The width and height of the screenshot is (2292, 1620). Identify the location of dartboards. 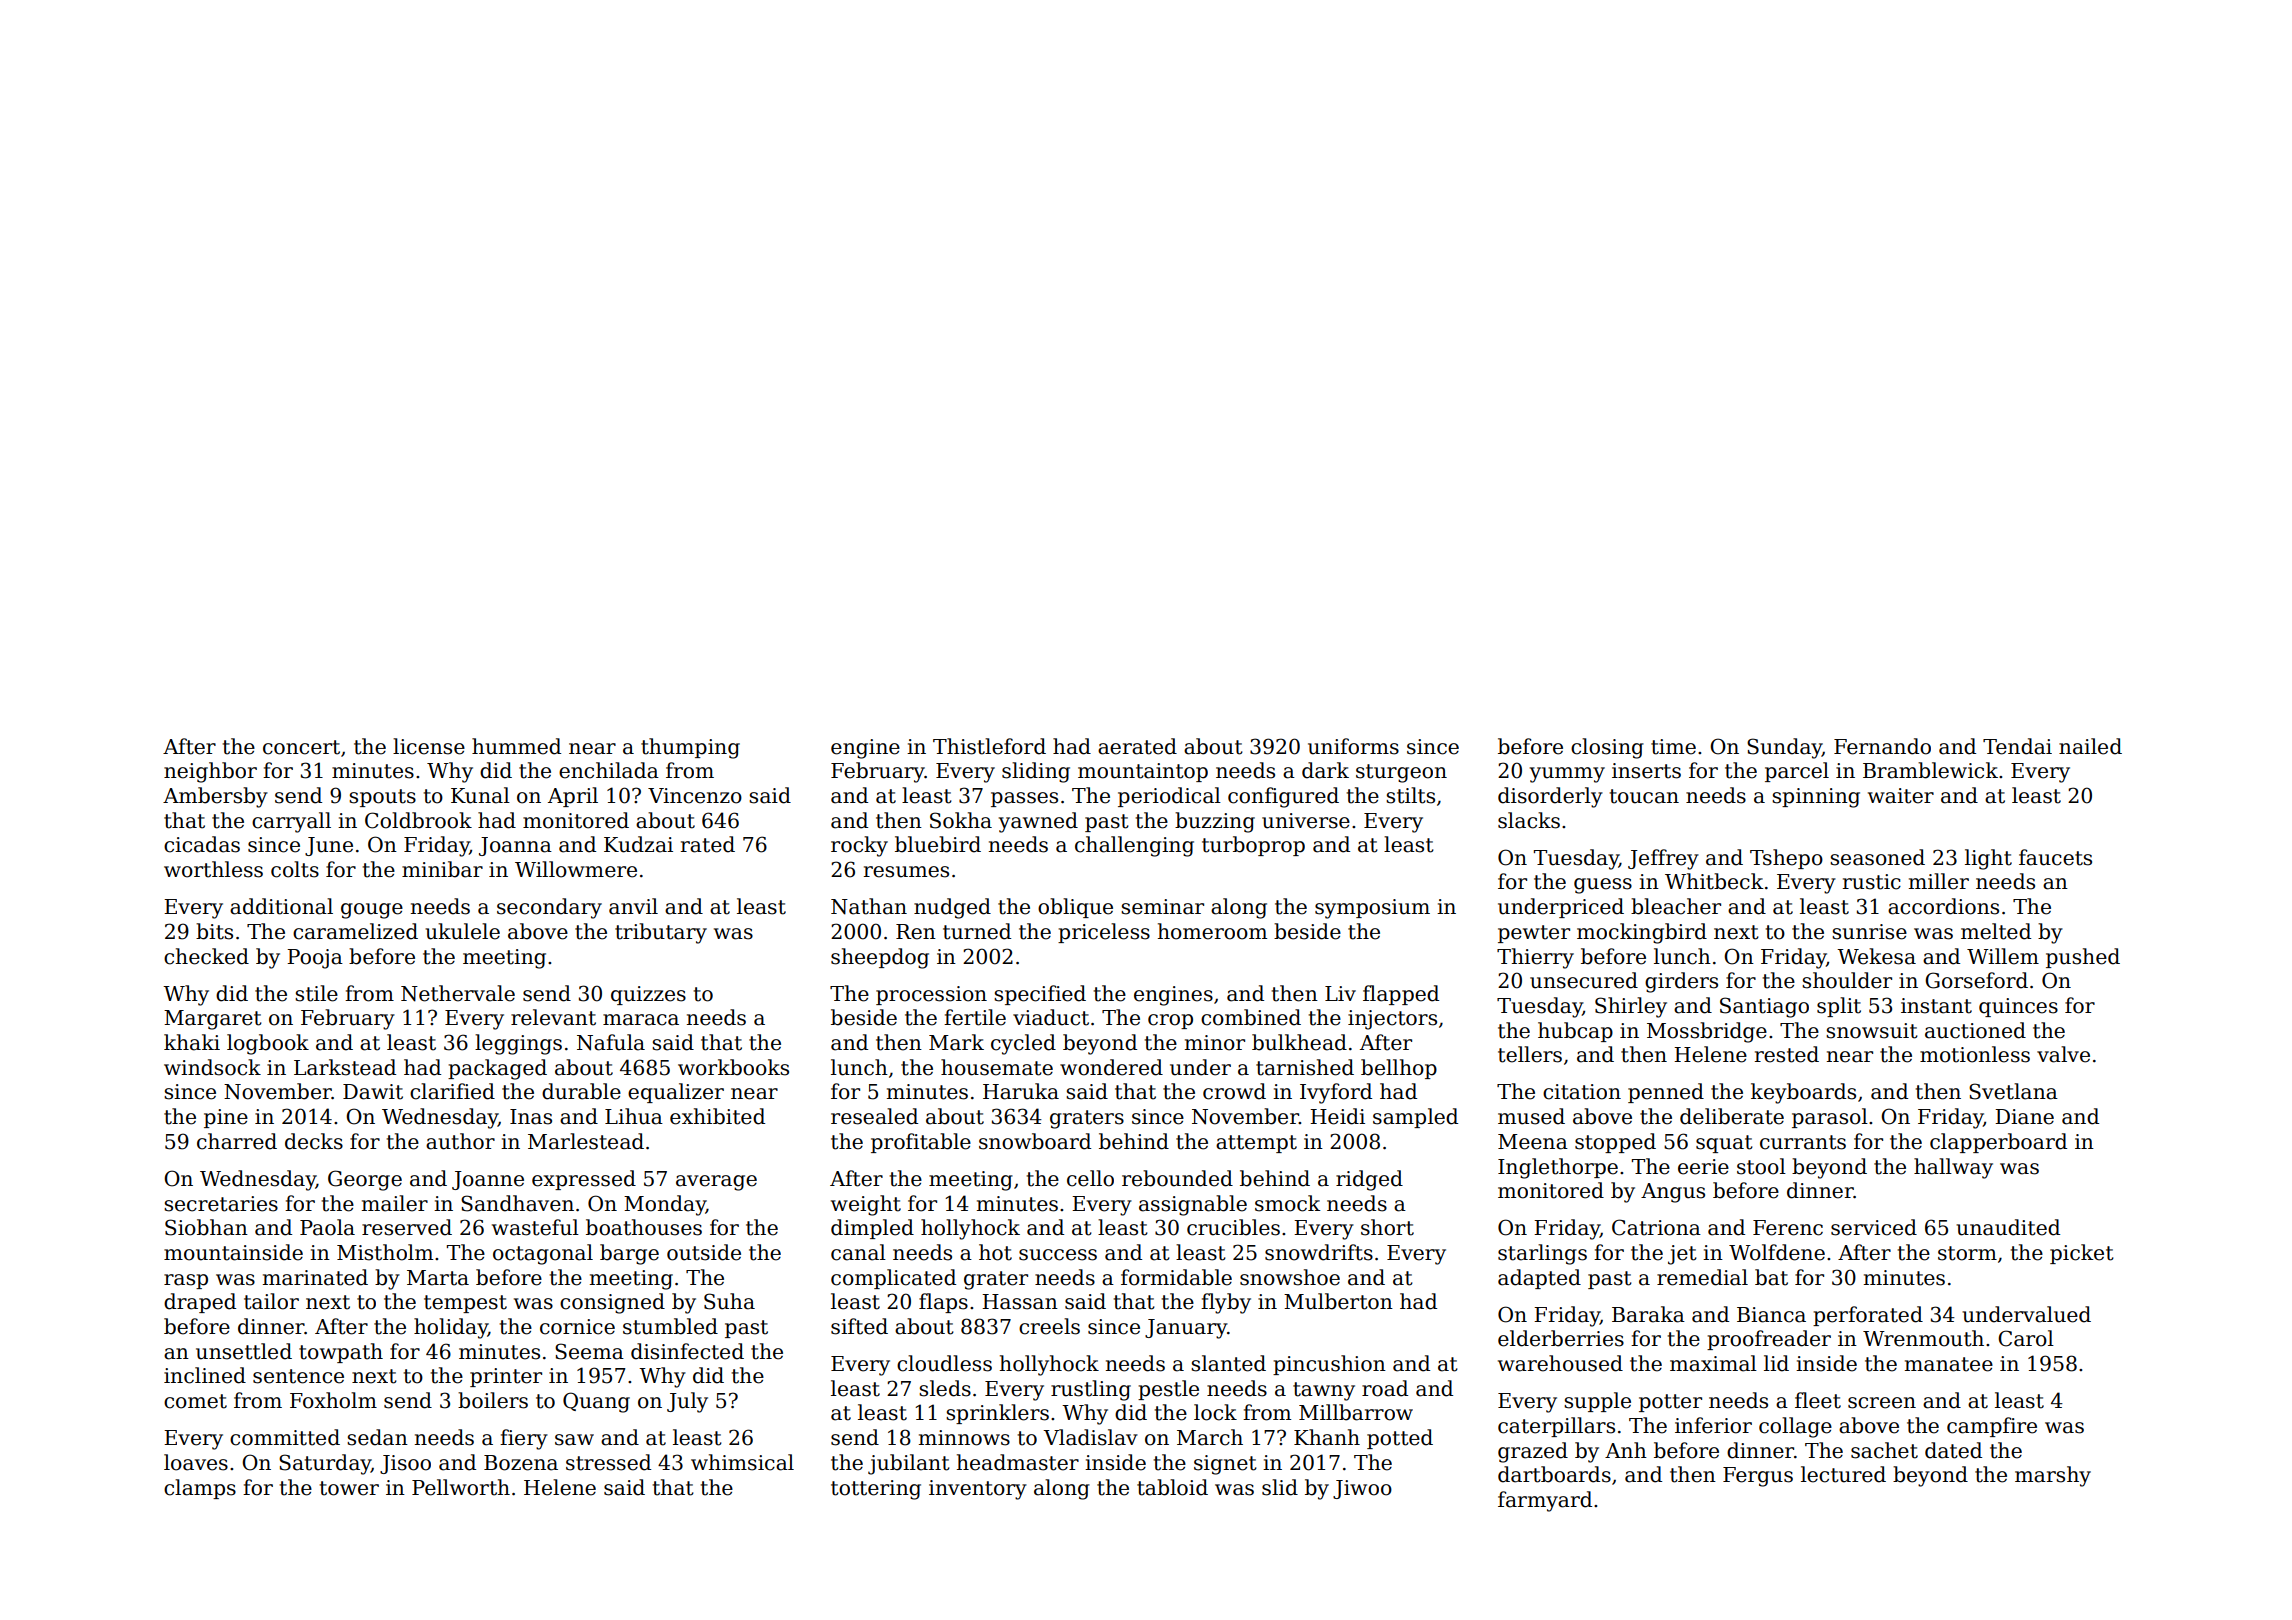
(1554, 1474).
